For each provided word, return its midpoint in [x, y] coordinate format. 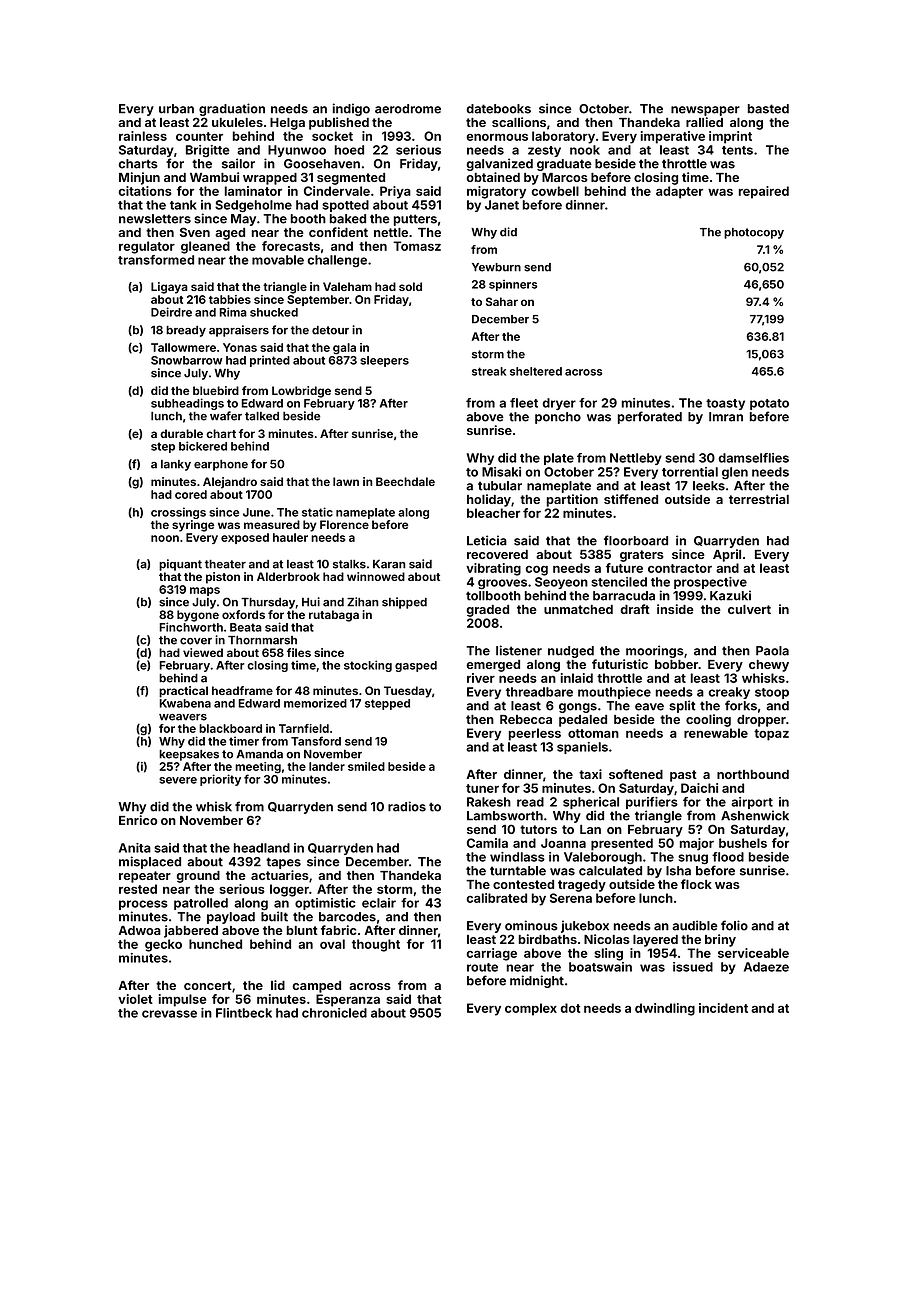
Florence [344, 524]
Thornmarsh [262, 640]
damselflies [754, 458]
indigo [351, 109]
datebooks [499, 109]
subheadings [187, 404]
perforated [650, 417]
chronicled [334, 1013]
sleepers [384, 361]
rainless [143, 136]
